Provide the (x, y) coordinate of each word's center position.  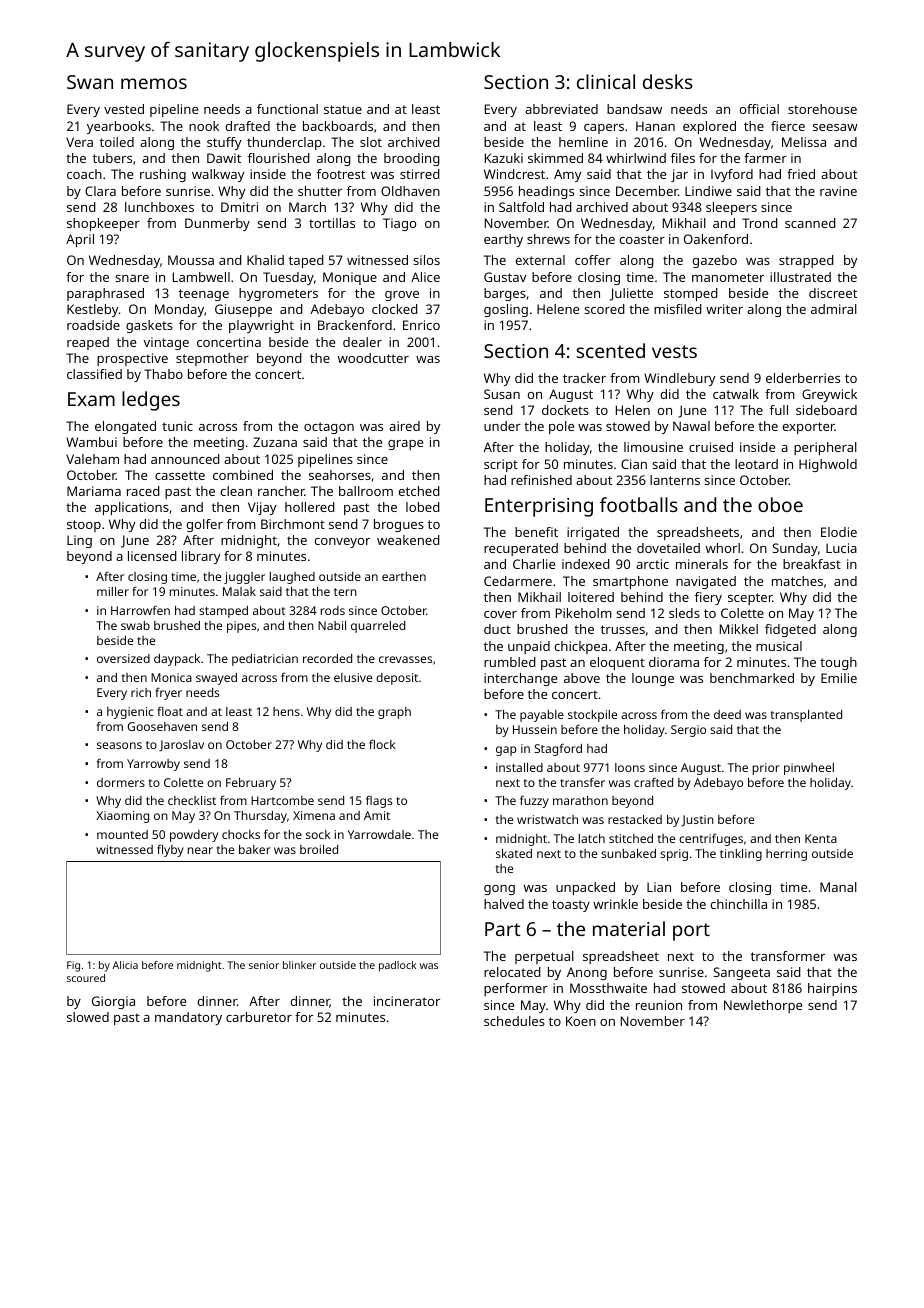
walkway (218, 175)
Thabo (163, 374)
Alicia (125, 965)
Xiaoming (122, 817)
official (759, 109)
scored (604, 309)
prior (766, 769)
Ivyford (732, 175)
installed (519, 767)
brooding (412, 159)
